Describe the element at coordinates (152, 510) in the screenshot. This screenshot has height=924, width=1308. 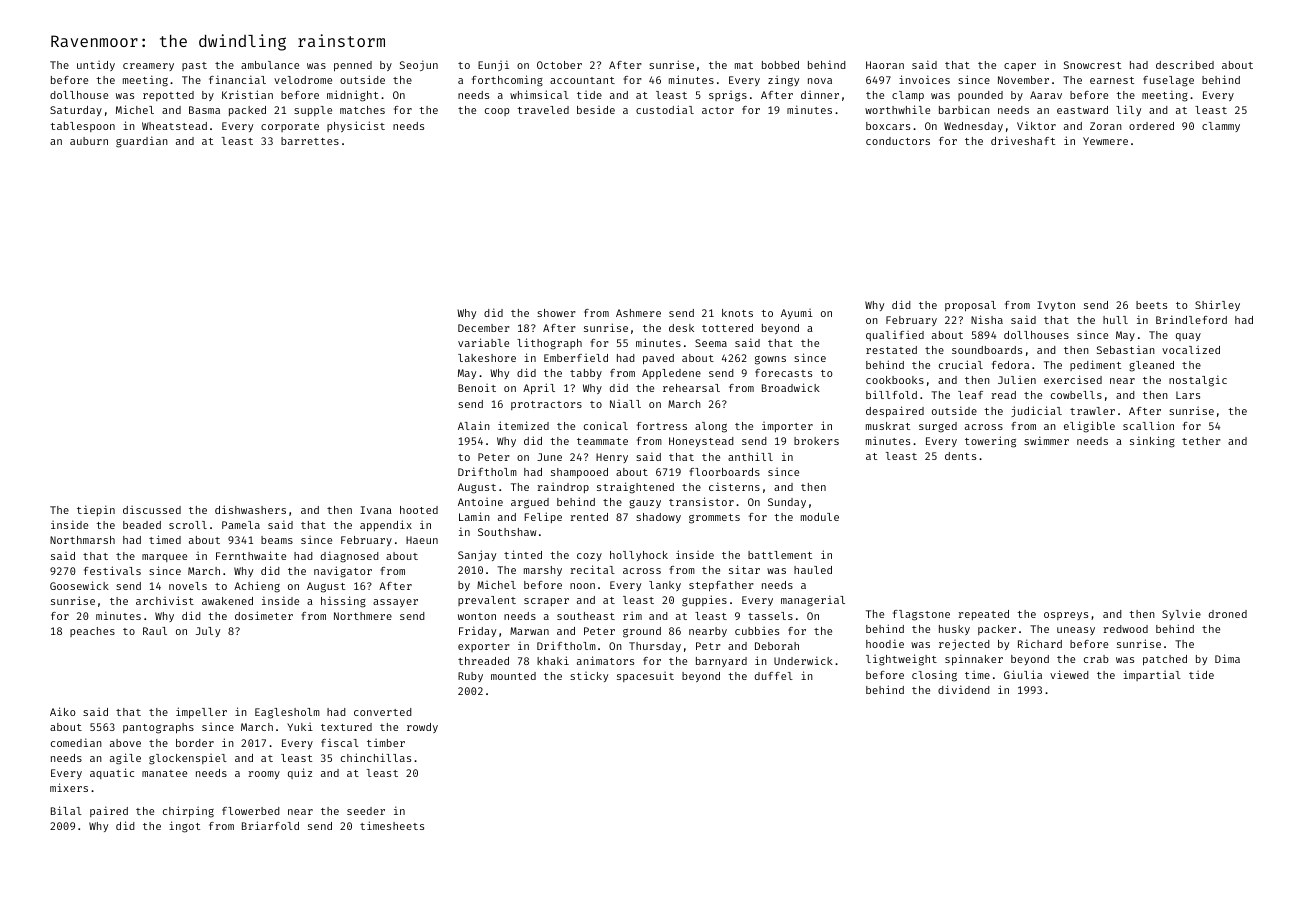
I see `discussed` at that location.
